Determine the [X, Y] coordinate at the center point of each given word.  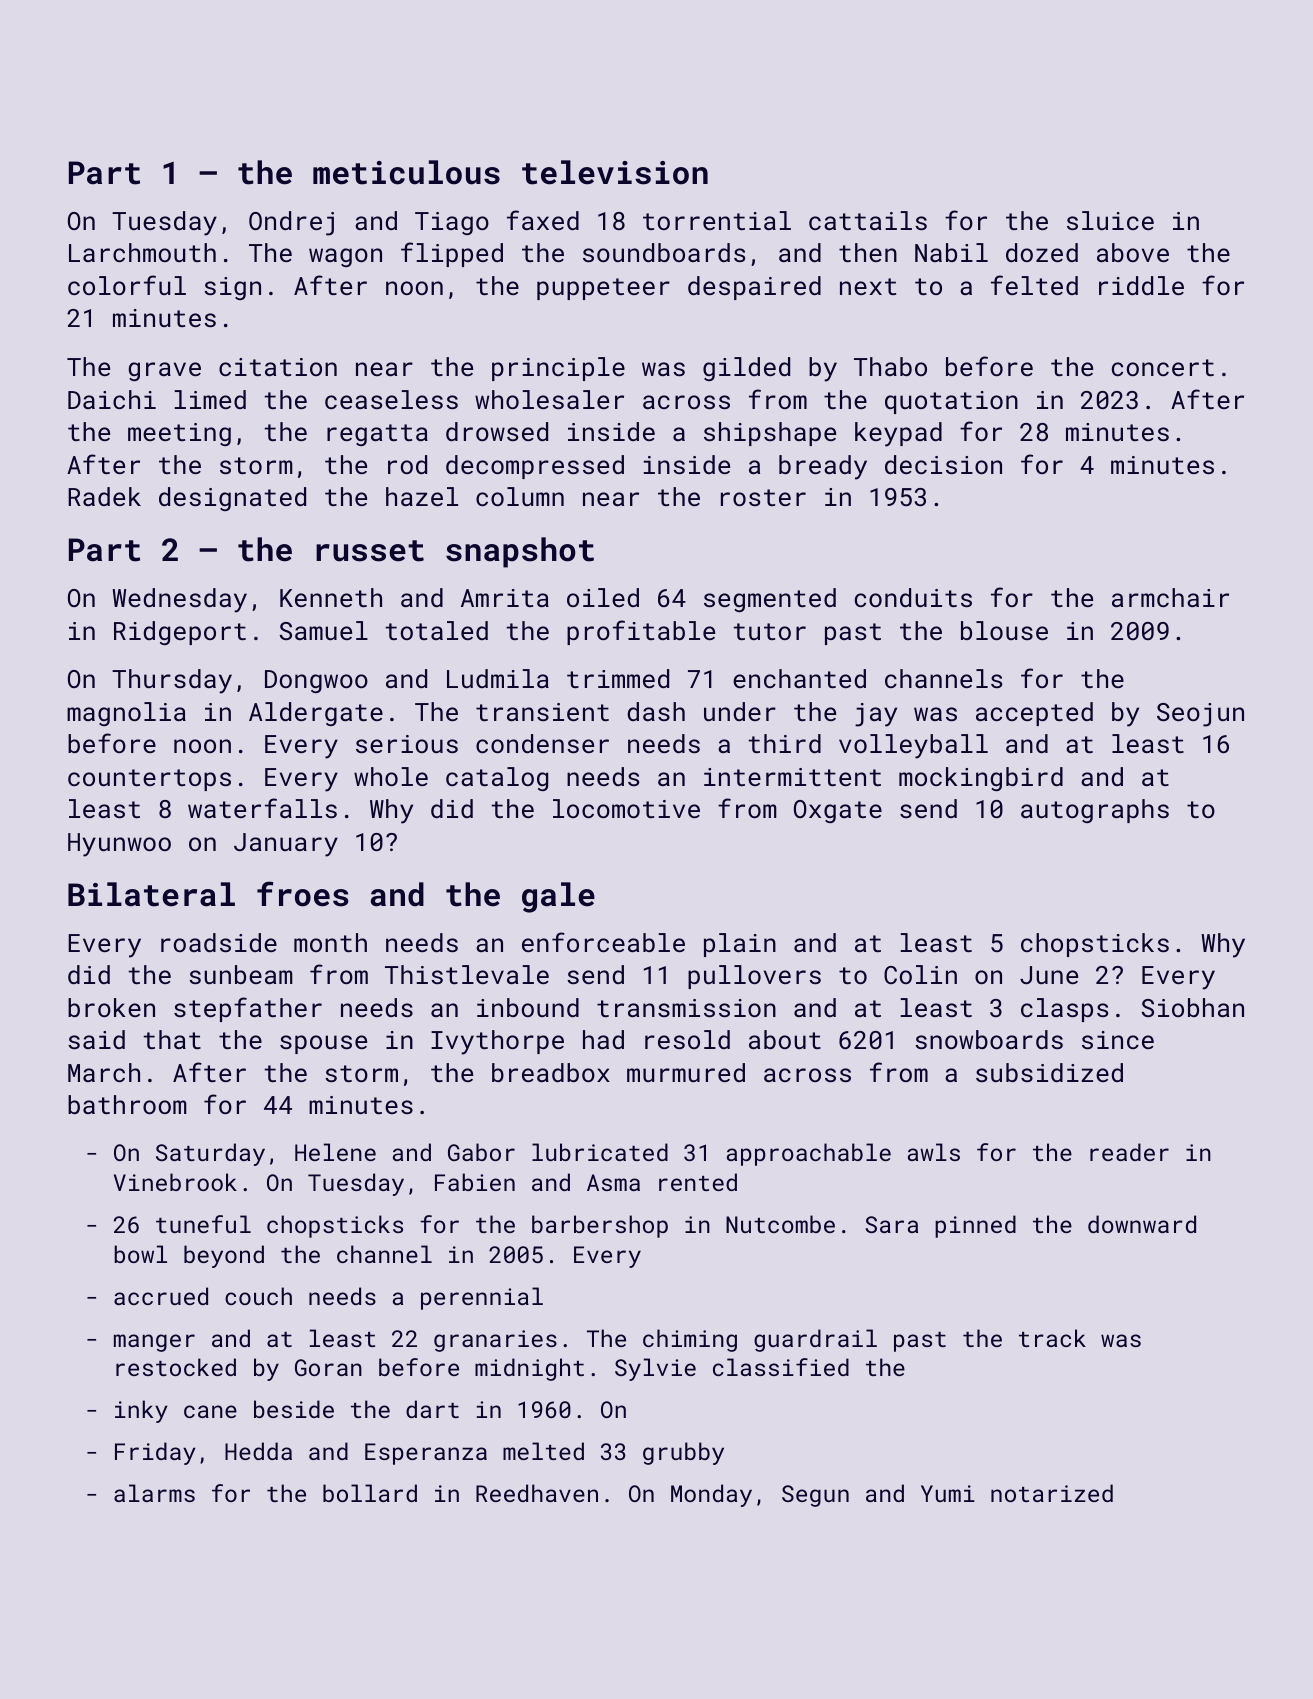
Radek [104, 496]
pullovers [754, 977]
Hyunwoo [119, 845]
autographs [1095, 811]
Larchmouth [142, 252]
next [868, 286]
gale [558, 897]
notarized [1052, 1493]
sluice [1110, 220]
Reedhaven [537, 1493]
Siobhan [1193, 1007]
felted [1034, 285]
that [172, 1039]
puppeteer [603, 289]
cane [210, 1411]
